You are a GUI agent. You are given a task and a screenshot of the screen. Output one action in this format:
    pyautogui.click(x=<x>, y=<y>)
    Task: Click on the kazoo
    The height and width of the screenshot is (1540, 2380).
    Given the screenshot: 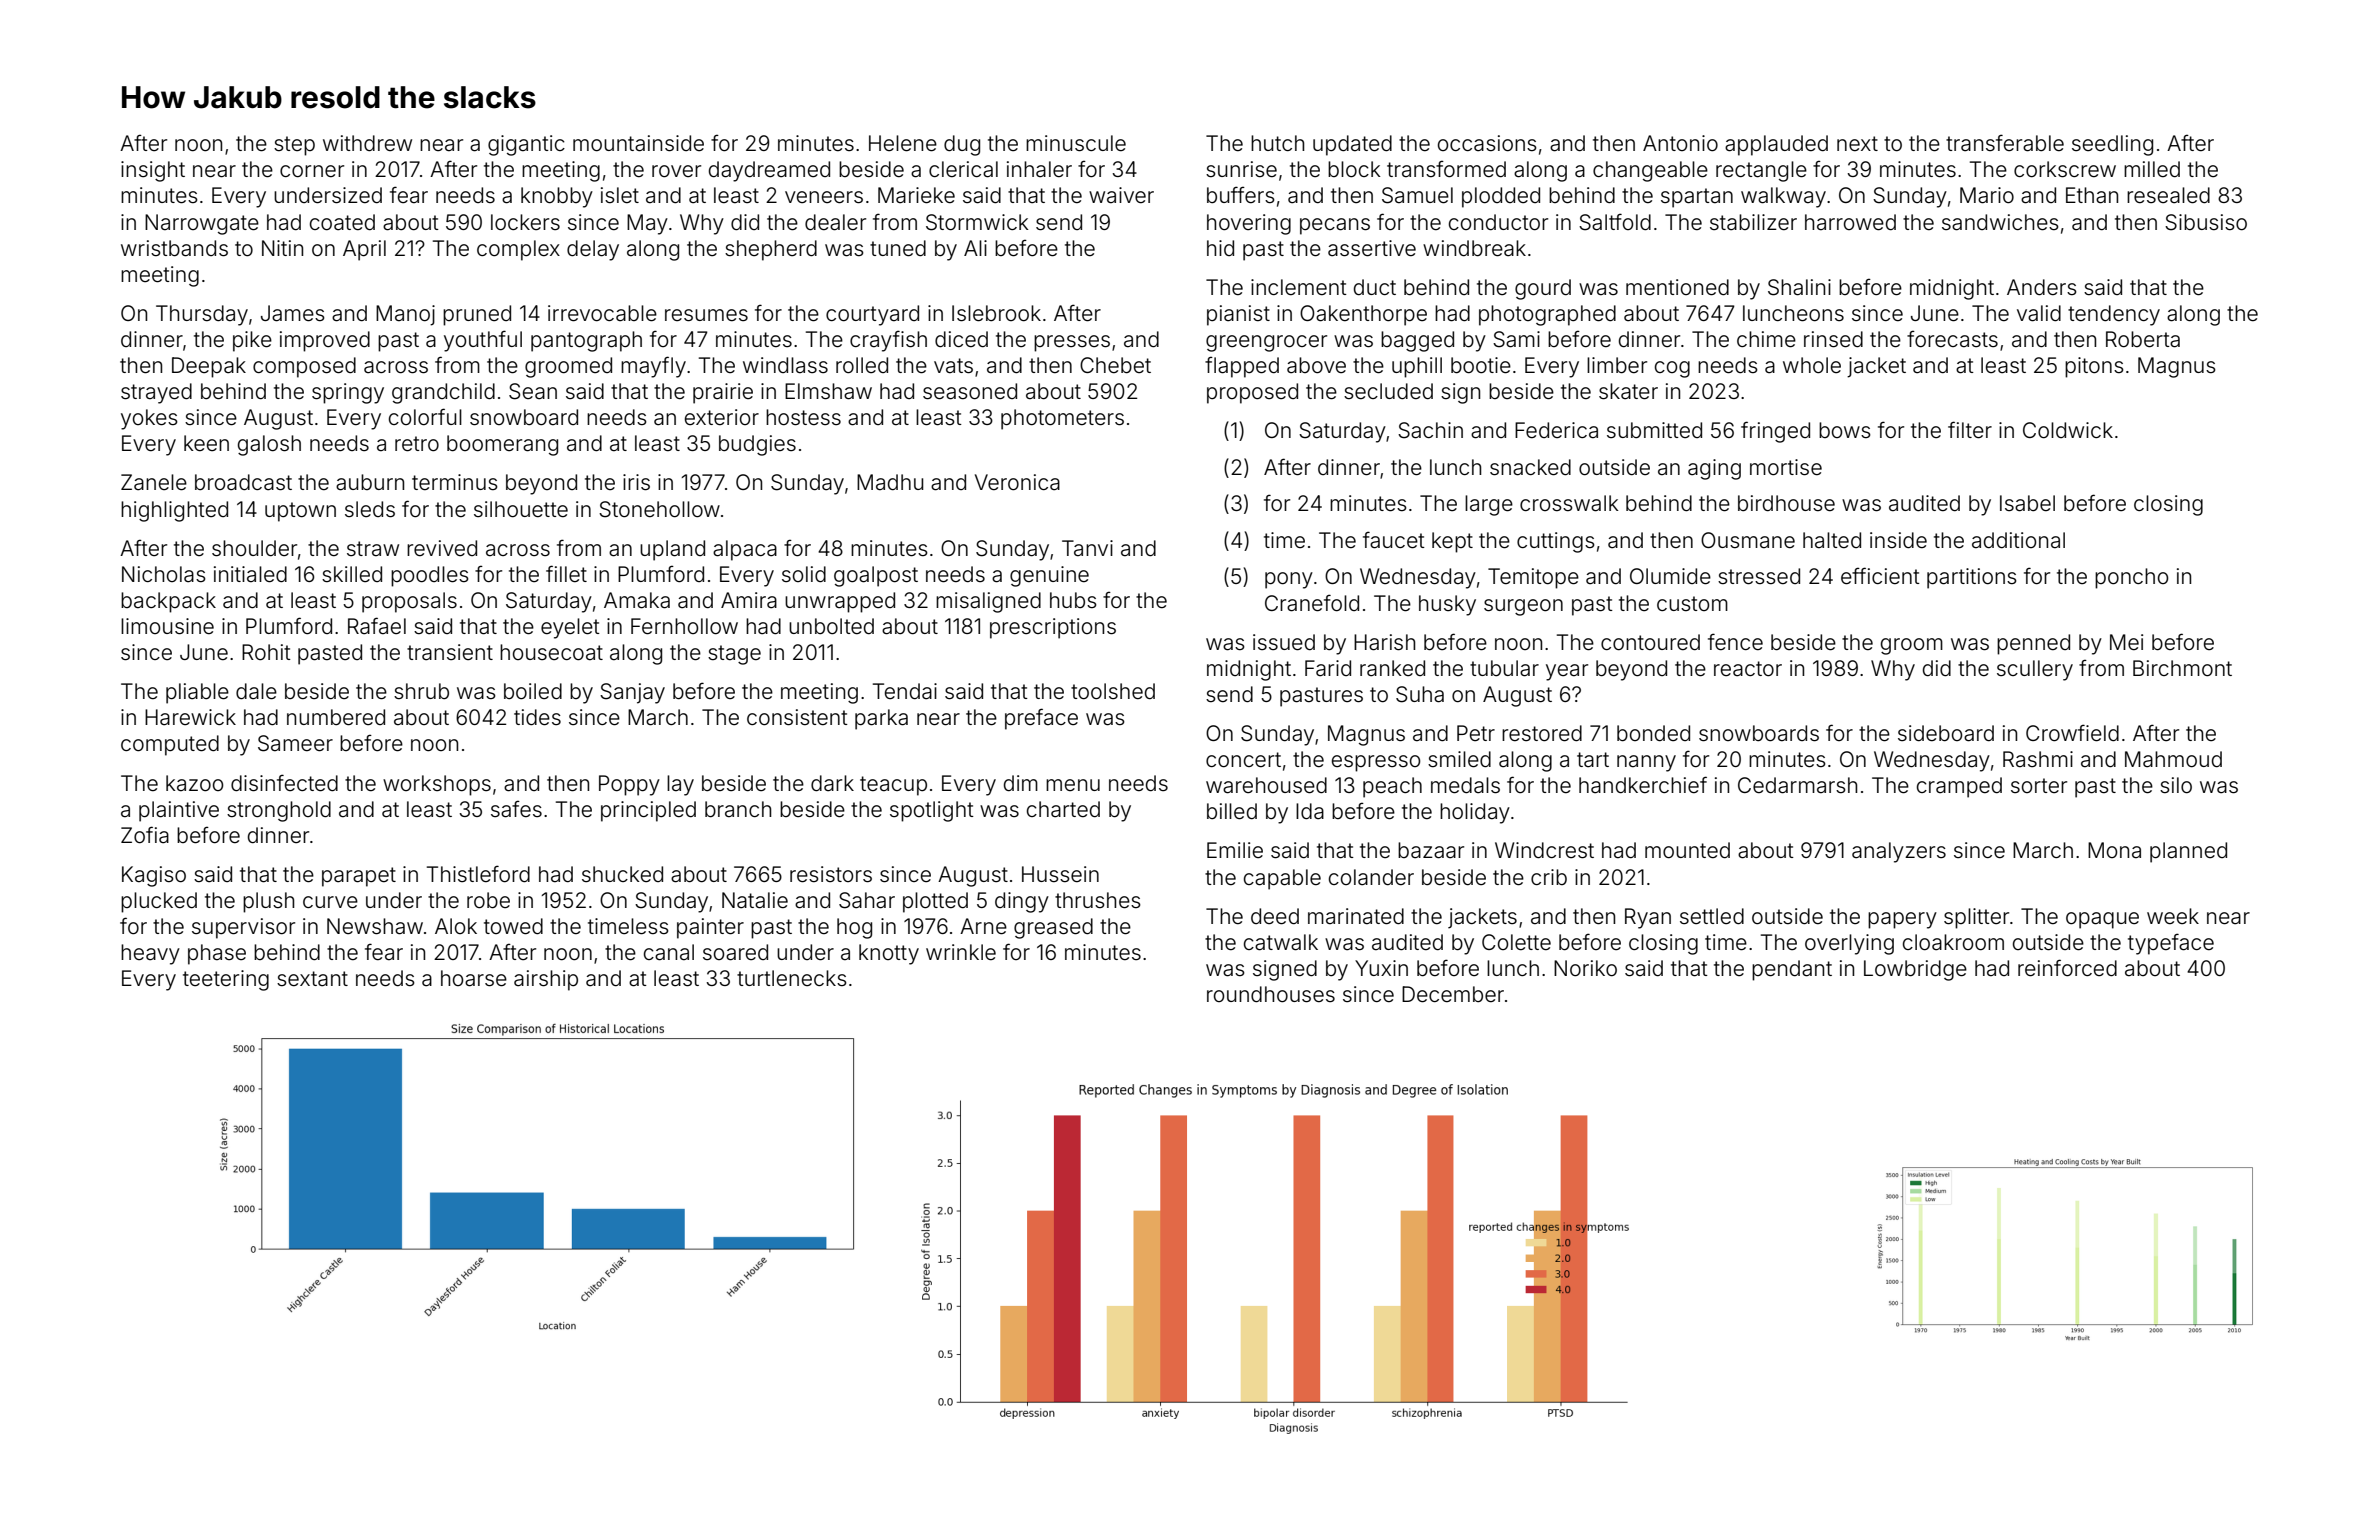 What is the action you would take?
    pyautogui.click(x=195, y=783)
